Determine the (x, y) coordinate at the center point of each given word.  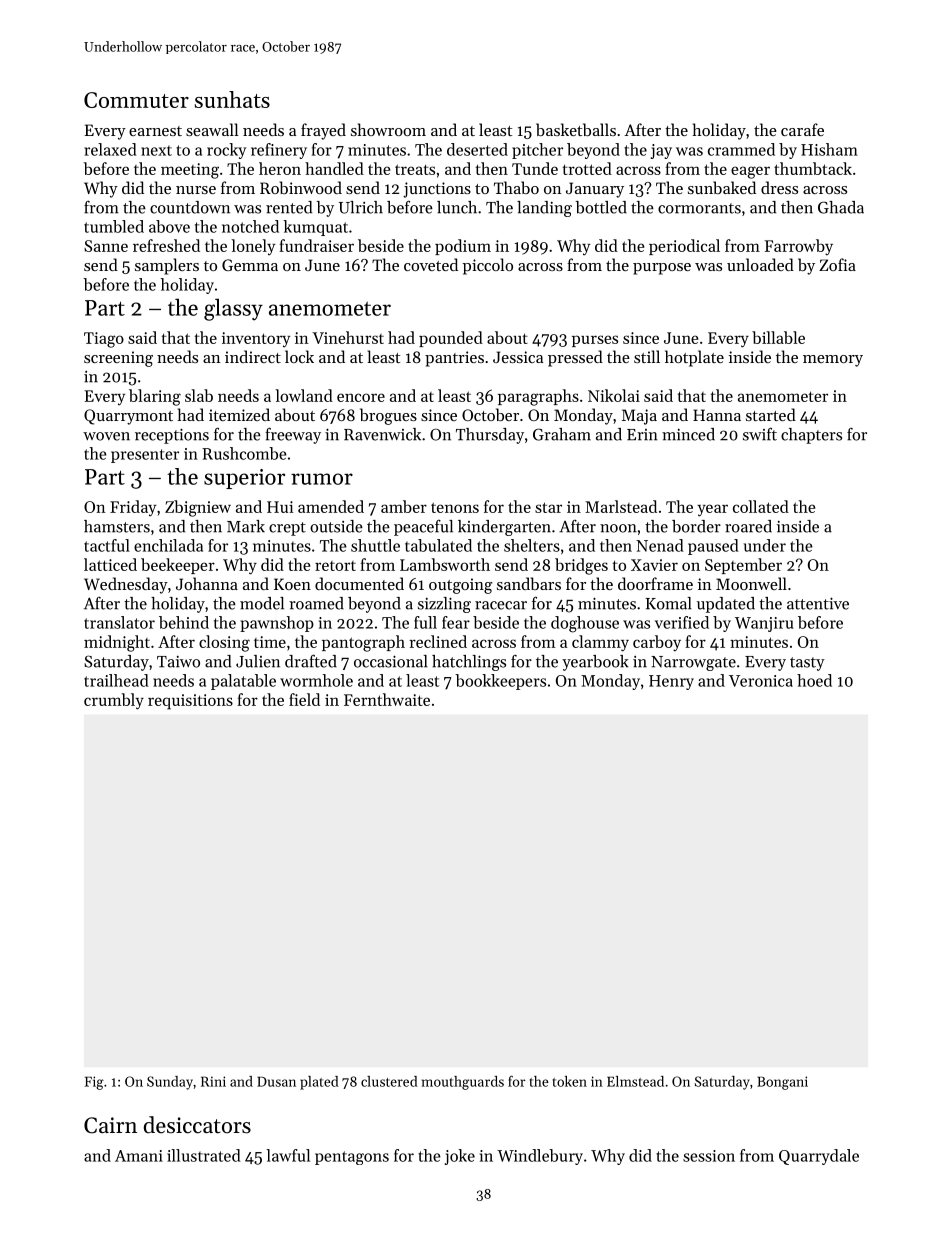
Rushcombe (244, 453)
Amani (139, 1156)
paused (713, 547)
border (696, 526)
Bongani (782, 1083)
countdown (190, 207)
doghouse (585, 624)
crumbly (114, 701)
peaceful (423, 528)
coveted (431, 264)
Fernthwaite (387, 699)
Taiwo (178, 662)
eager (750, 172)
